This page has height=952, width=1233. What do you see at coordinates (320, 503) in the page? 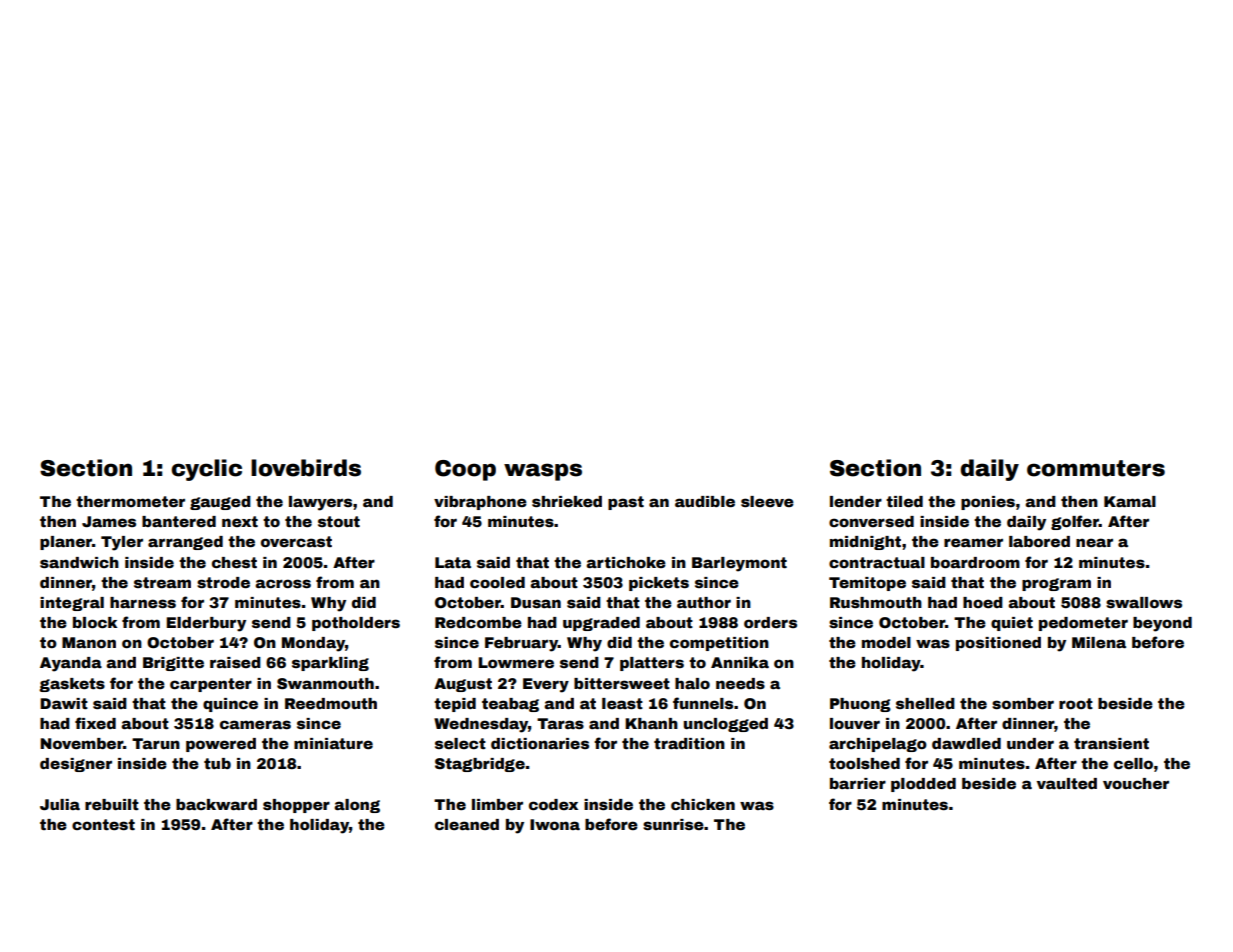
I see `lawyers` at bounding box center [320, 503].
